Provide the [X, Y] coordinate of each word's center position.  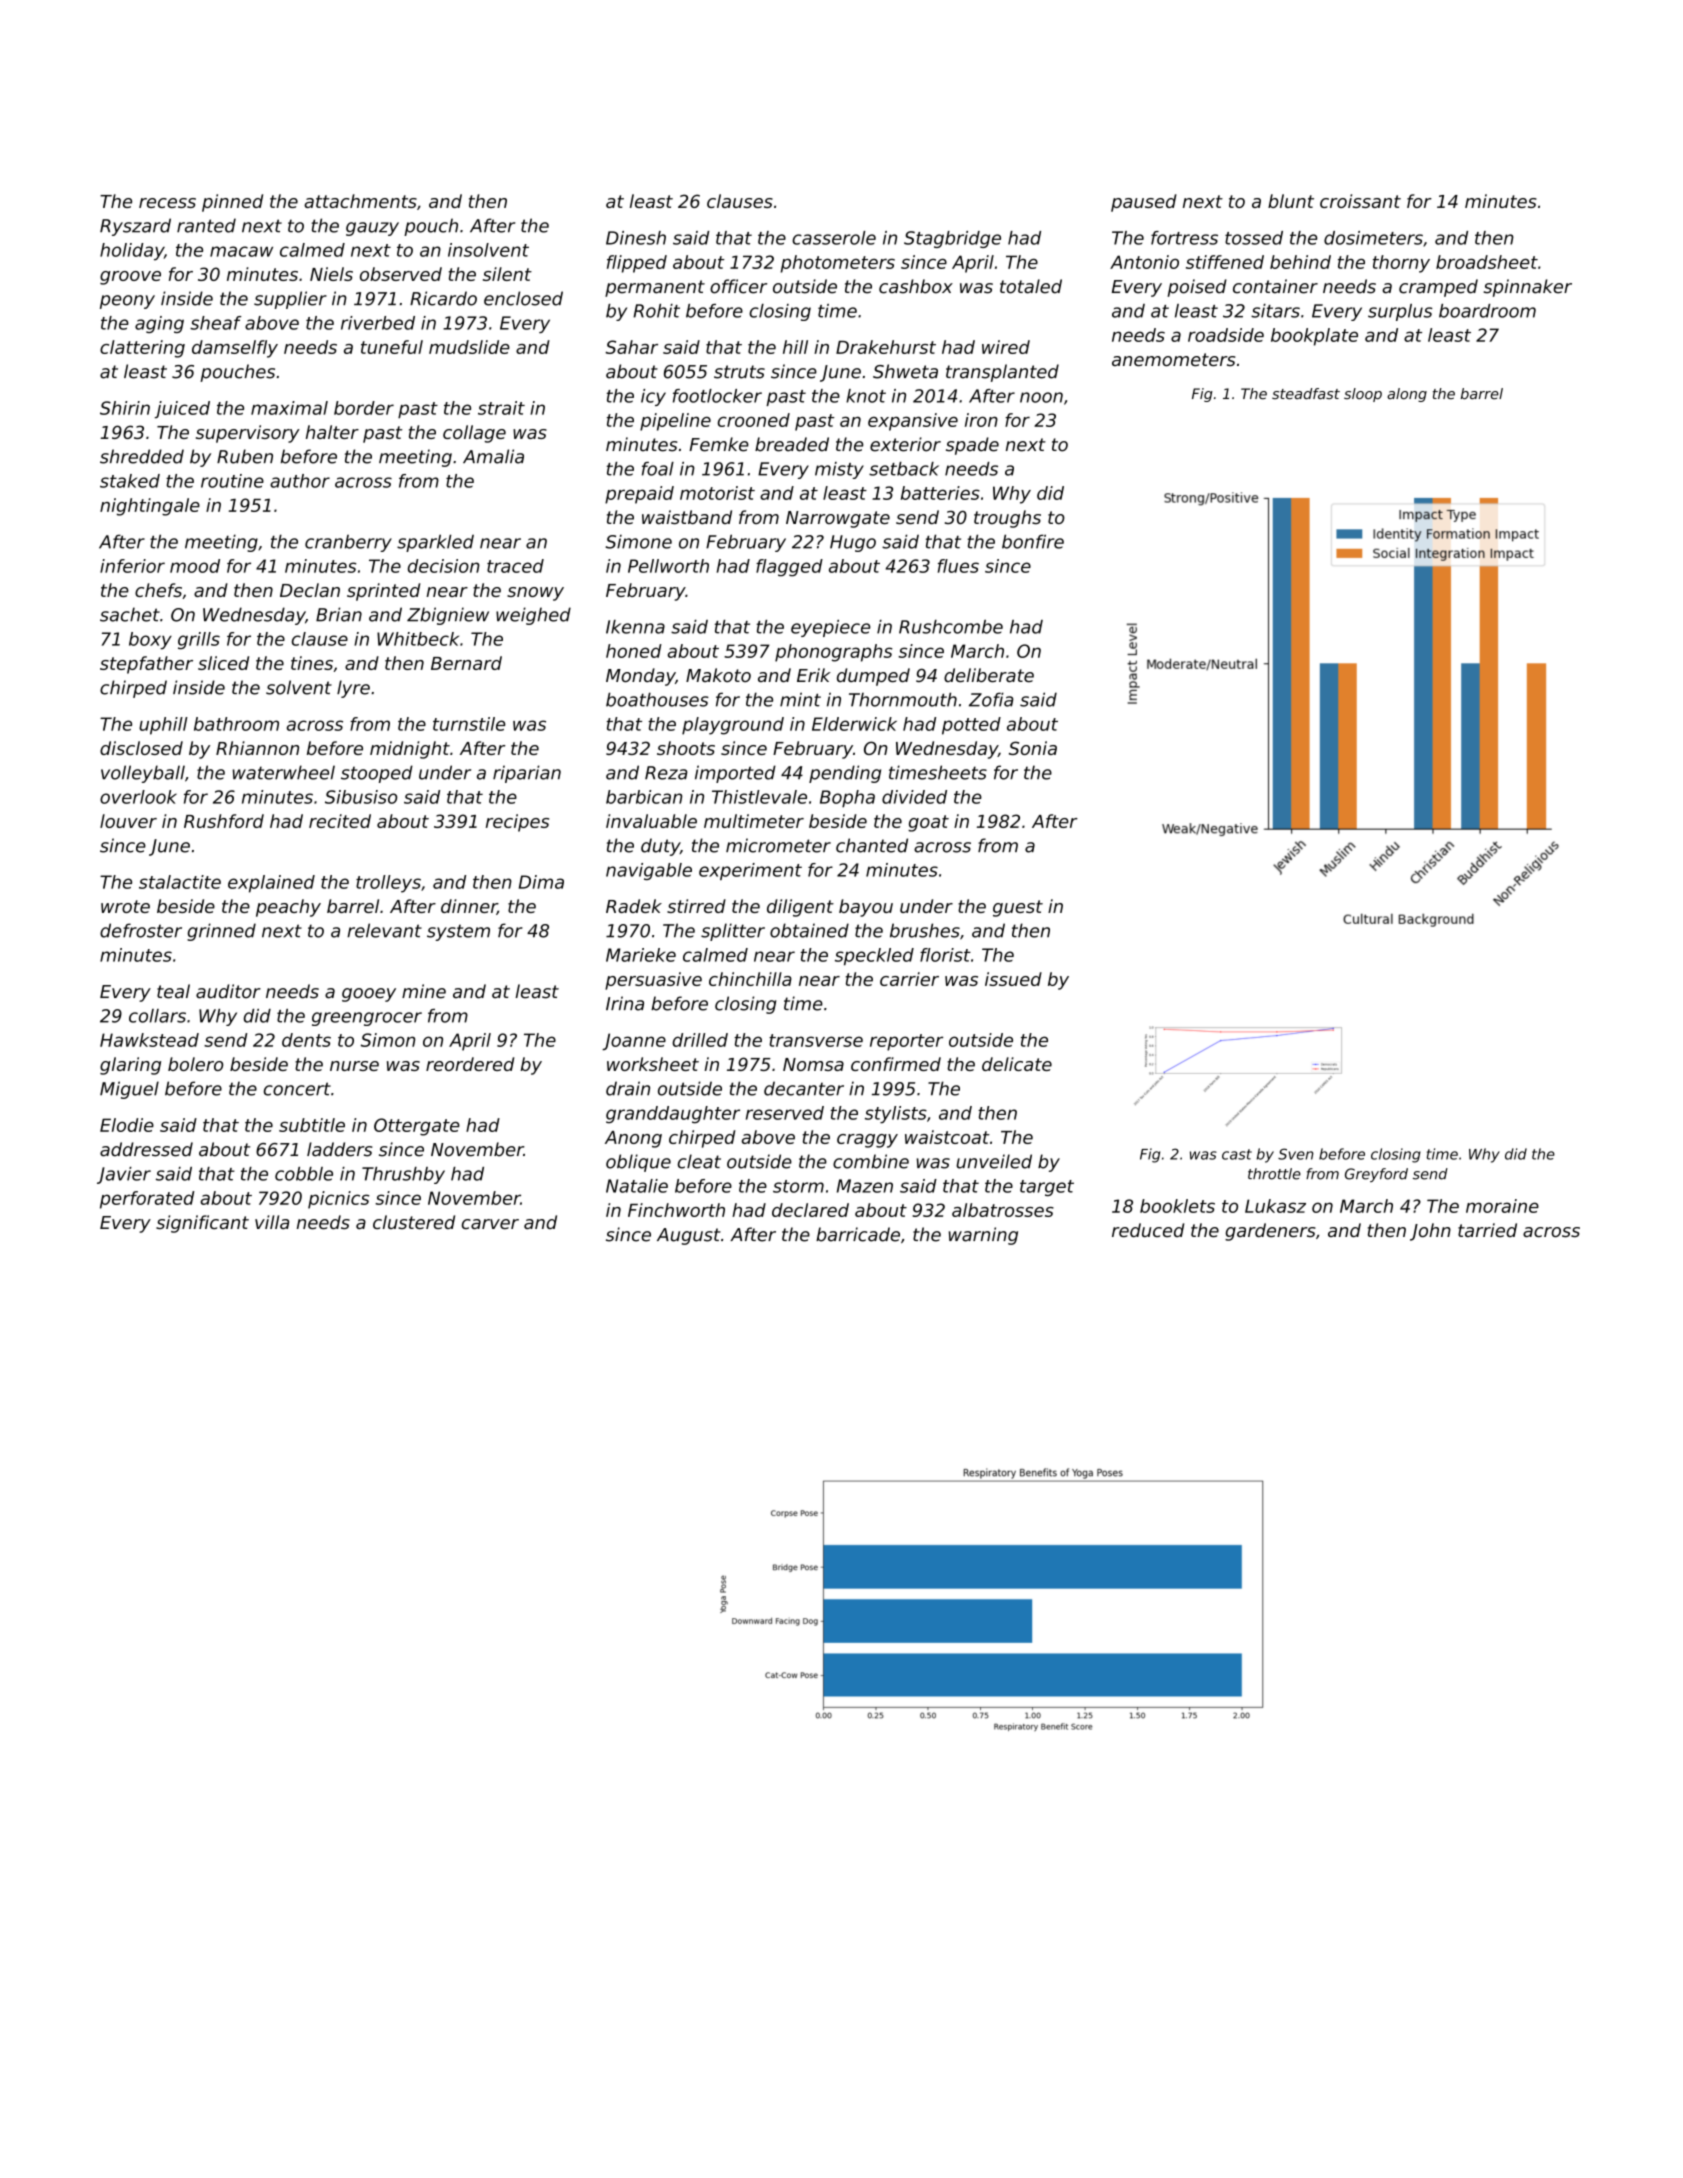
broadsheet [1487, 262]
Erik [814, 675]
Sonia [1033, 748]
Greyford [1376, 1175]
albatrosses [1003, 1210]
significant [202, 1224]
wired [1006, 347]
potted [971, 726]
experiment [750, 871]
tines [312, 663]
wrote [125, 906]
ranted [206, 225]
